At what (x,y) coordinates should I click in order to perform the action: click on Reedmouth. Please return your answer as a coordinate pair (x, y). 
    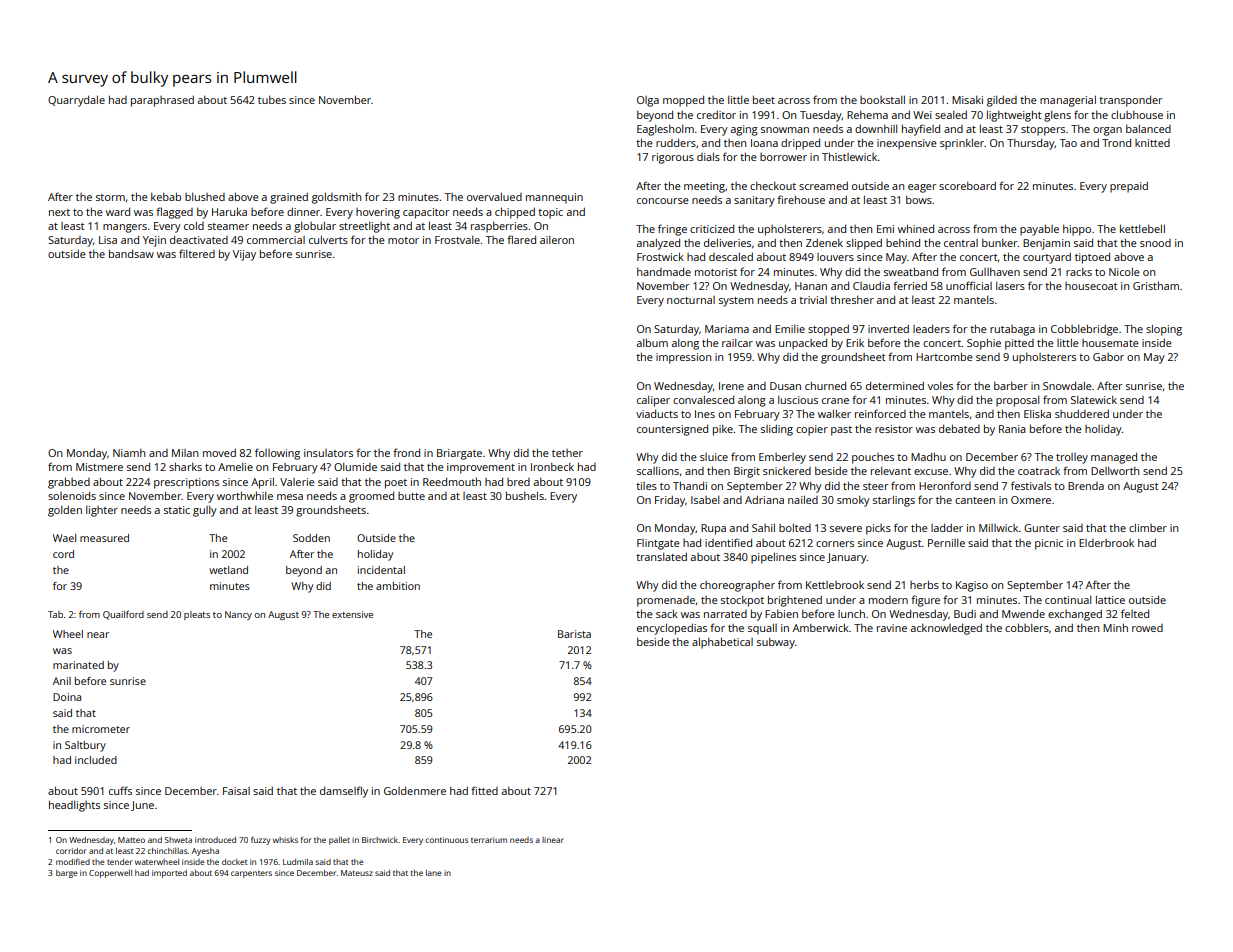
    Looking at the image, I should click on (452, 481).
